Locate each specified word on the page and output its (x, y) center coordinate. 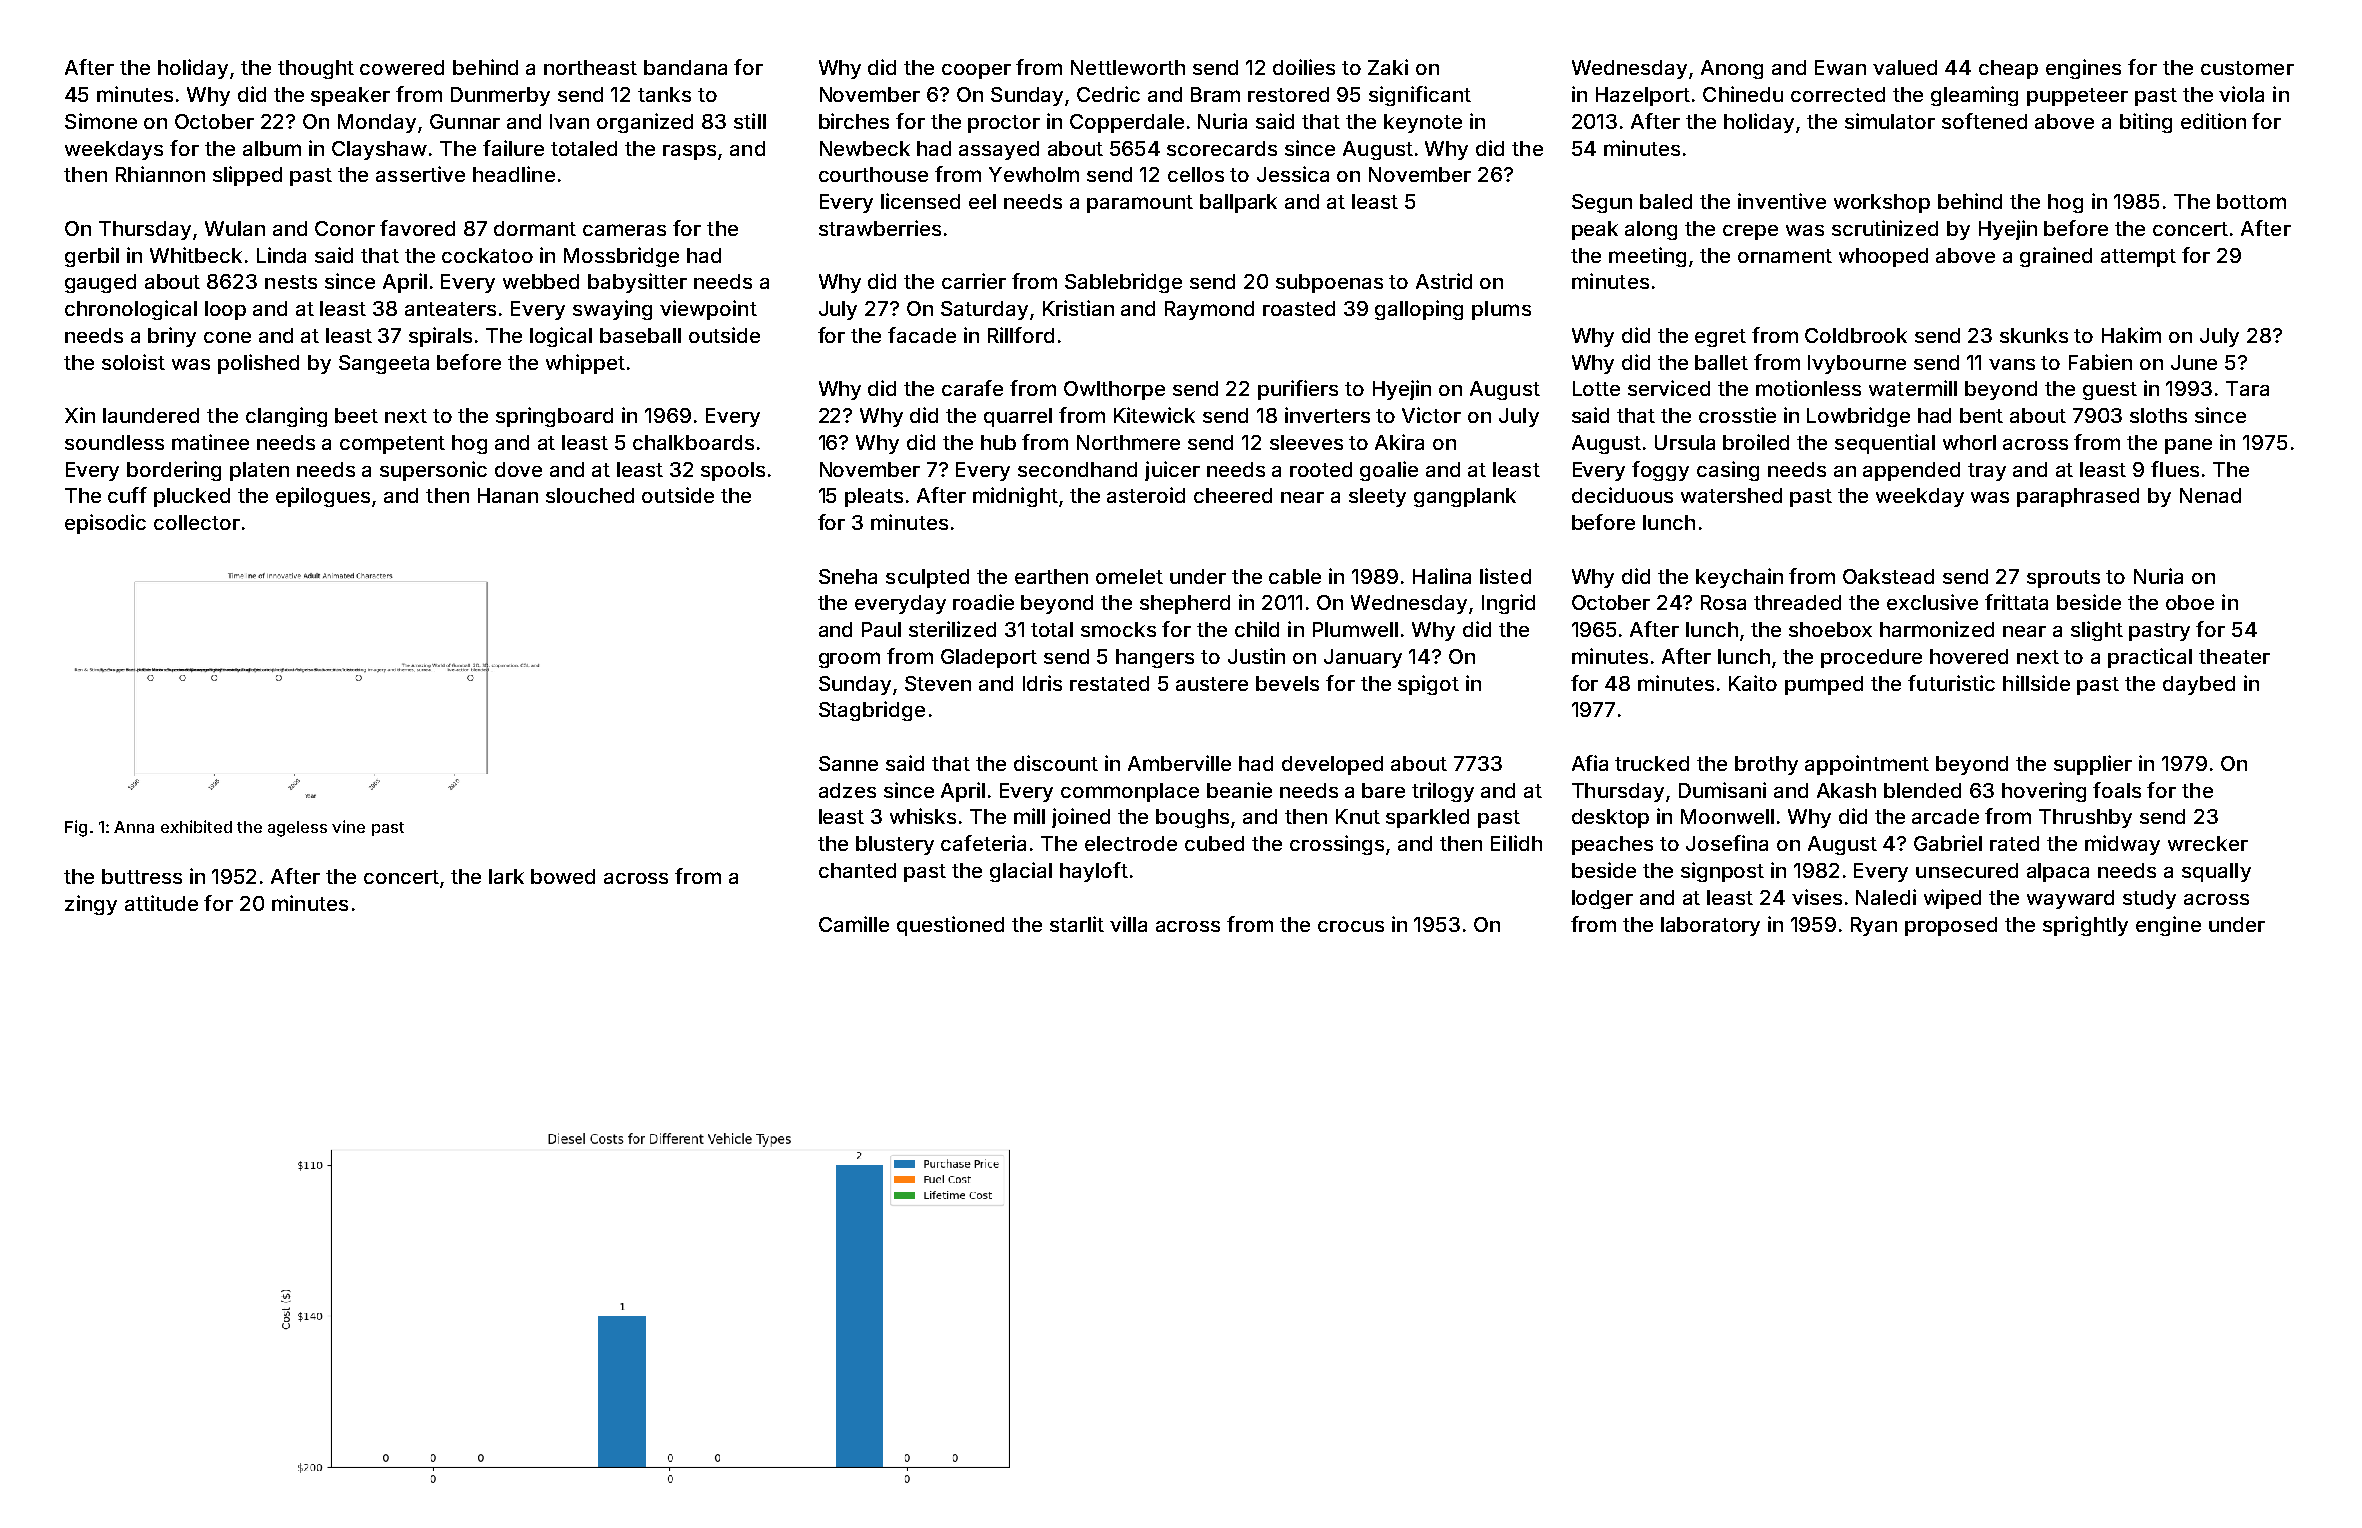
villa (1128, 924)
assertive (420, 174)
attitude (161, 903)
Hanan (508, 495)
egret (1720, 338)
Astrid (1444, 281)
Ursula (1685, 442)
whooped (1883, 257)
